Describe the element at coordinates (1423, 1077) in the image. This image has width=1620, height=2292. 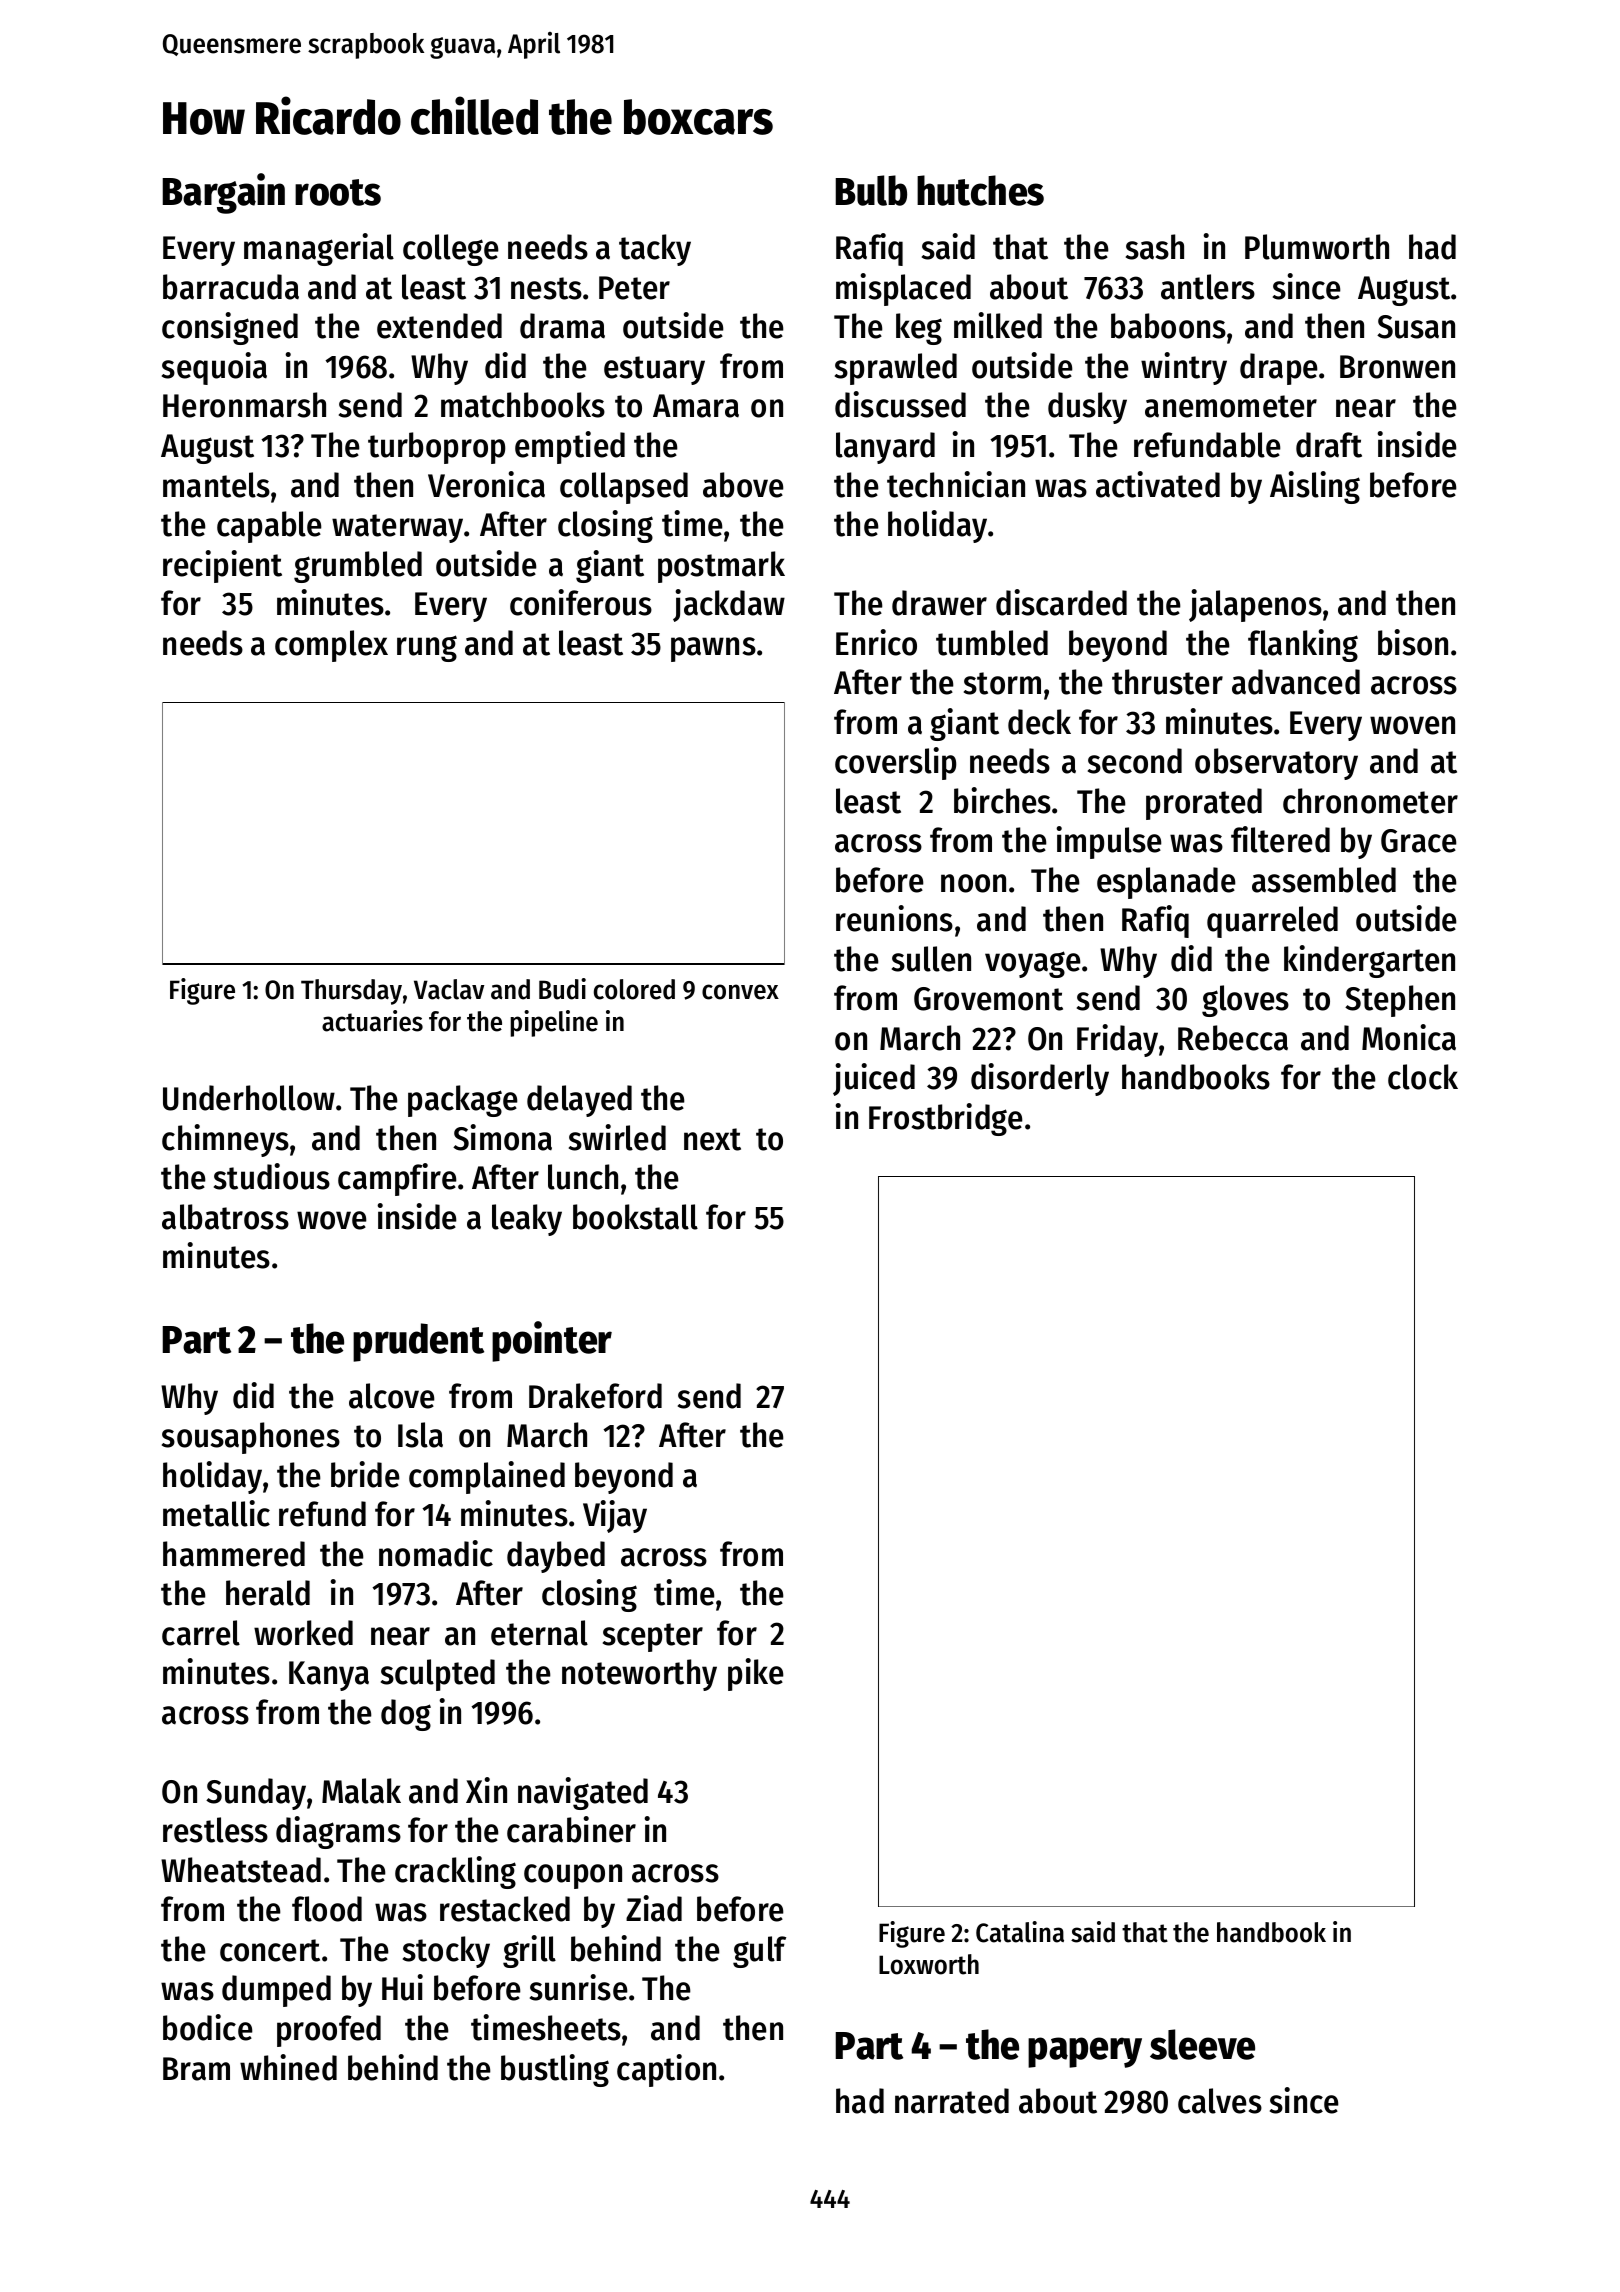
I see `clock` at that location.
